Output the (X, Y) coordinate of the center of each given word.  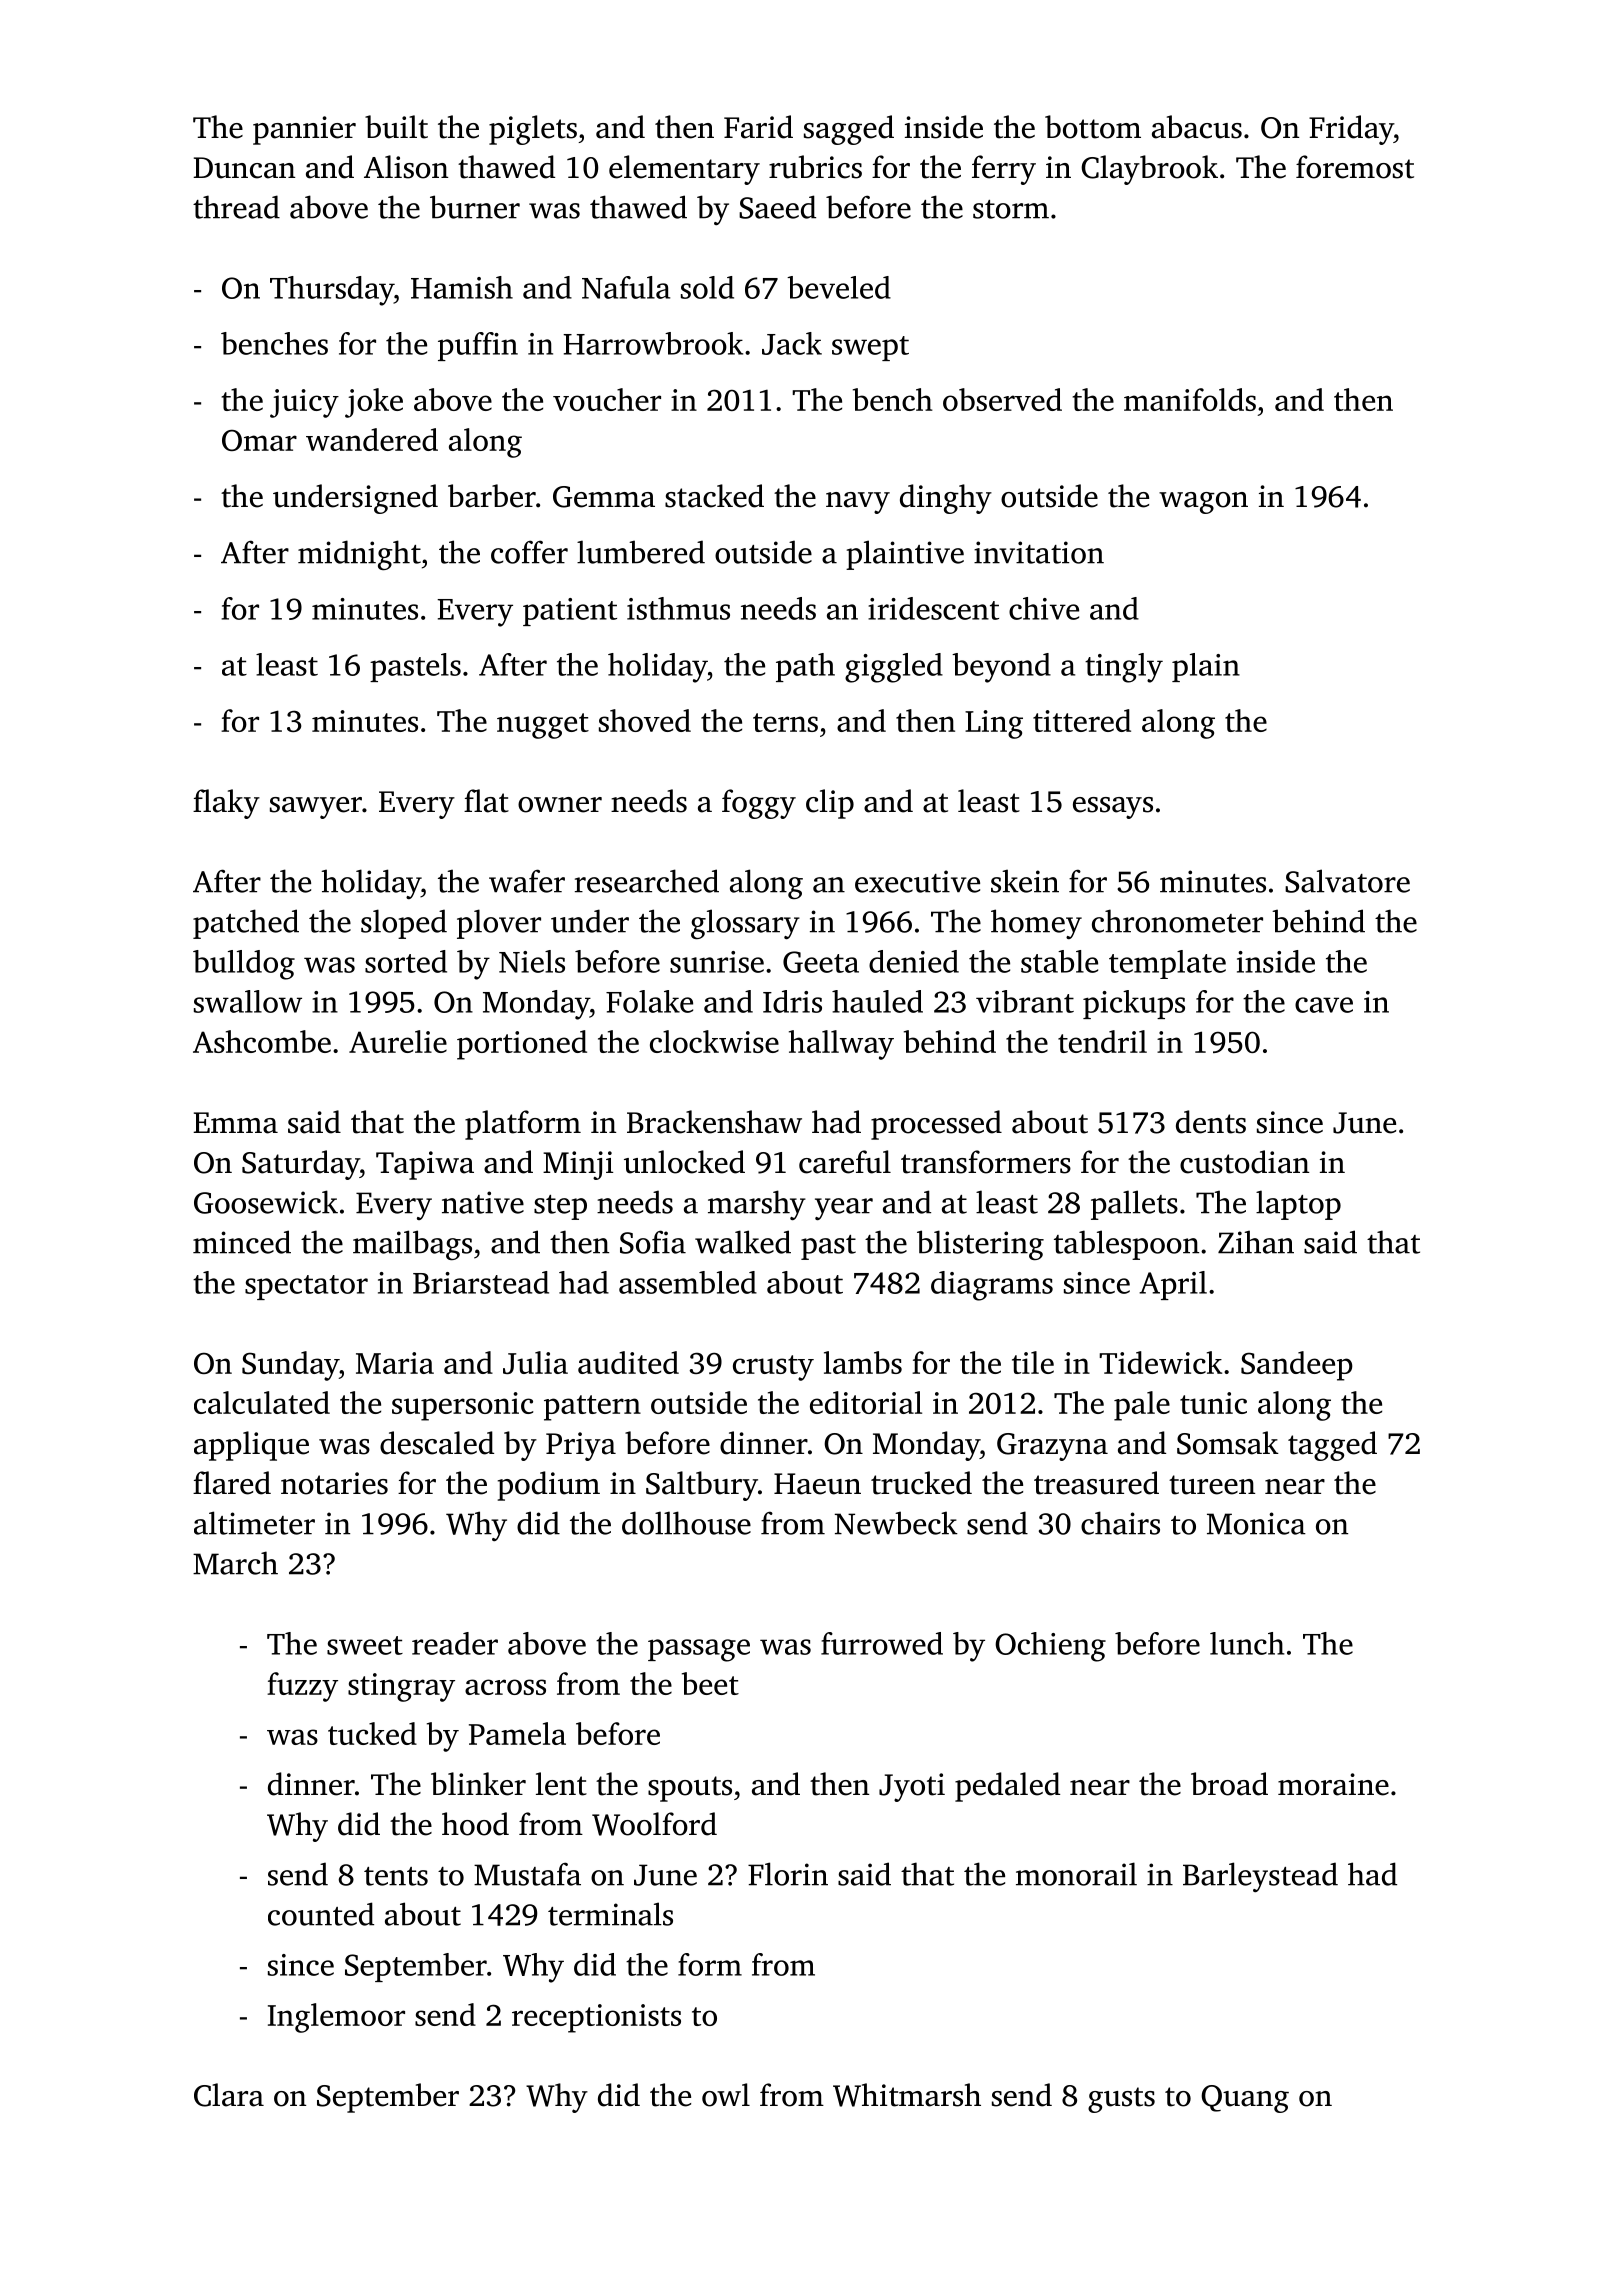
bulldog (244, 965)
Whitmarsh (907, 2095)
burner (475, 207)
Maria (395, 1363)
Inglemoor (336, 2018)
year (844, 1209)
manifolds (1190, 399)
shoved (645, 720)
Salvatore (1347, 881)
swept (870, 348)
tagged (1332, 1446)
